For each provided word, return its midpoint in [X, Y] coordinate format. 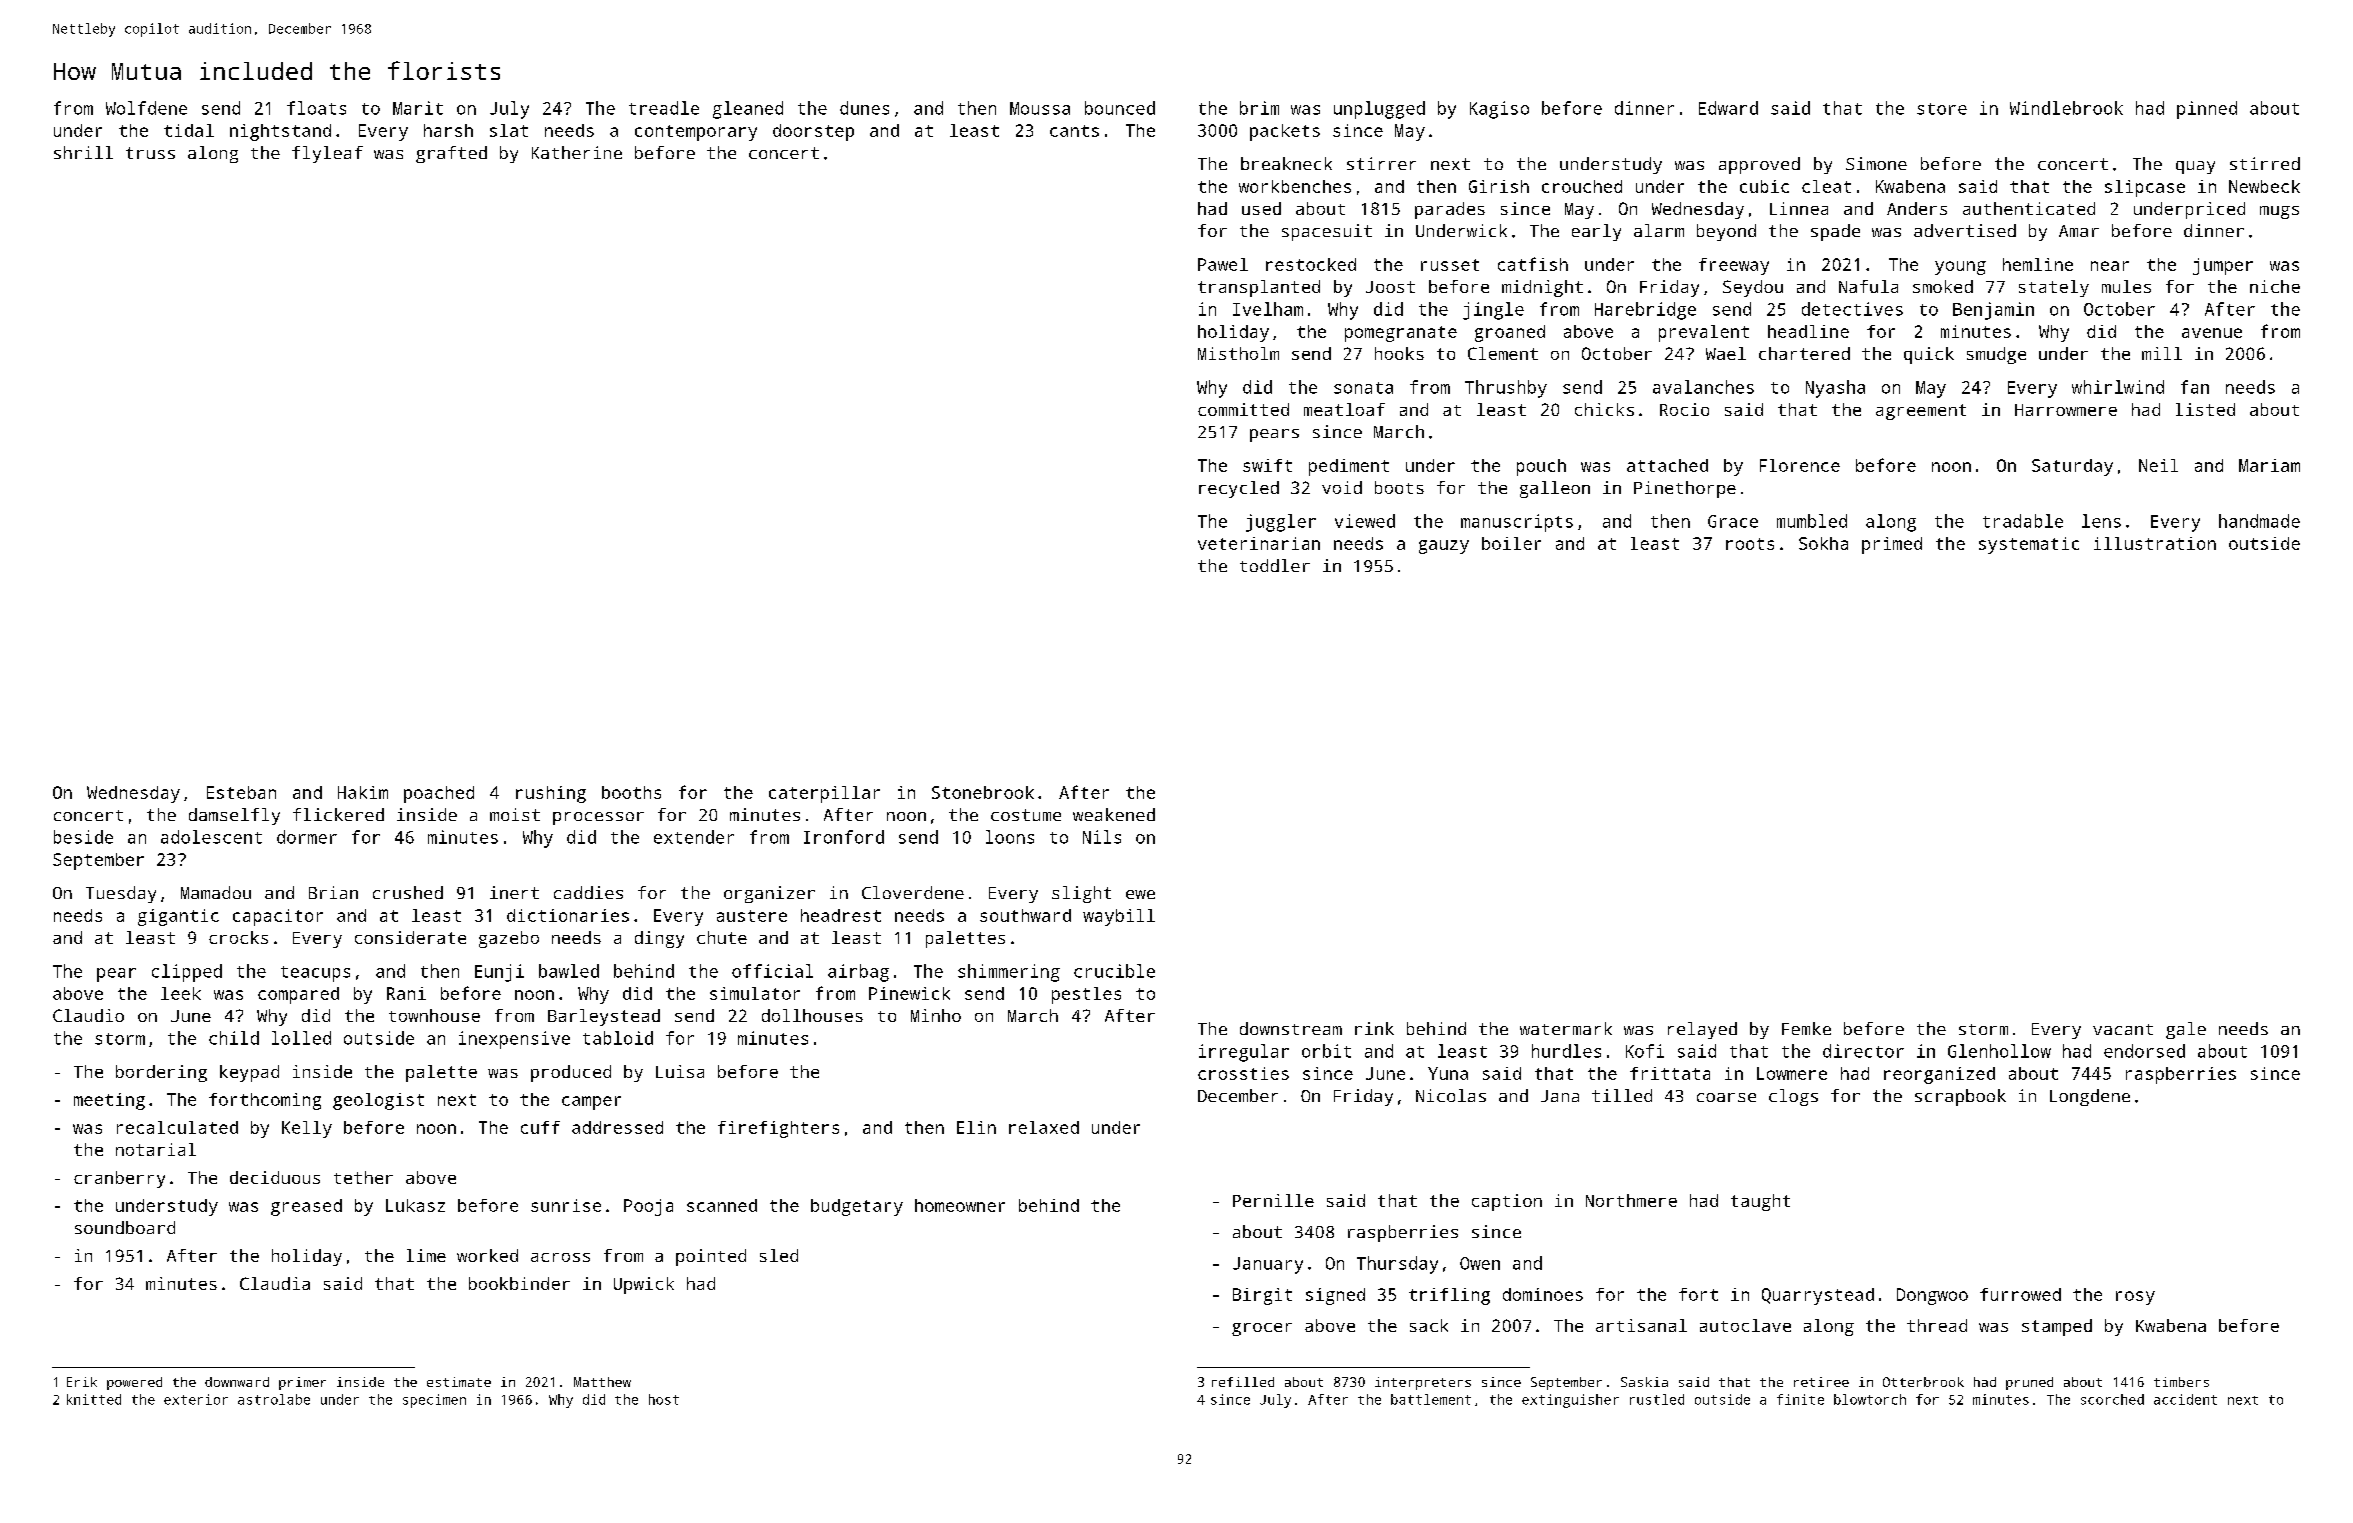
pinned [2207, 110]
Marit [418, 108]
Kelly [307, 1129]
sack [1429, 1325]
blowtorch [1870, 1399]
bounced [1120, 108]
